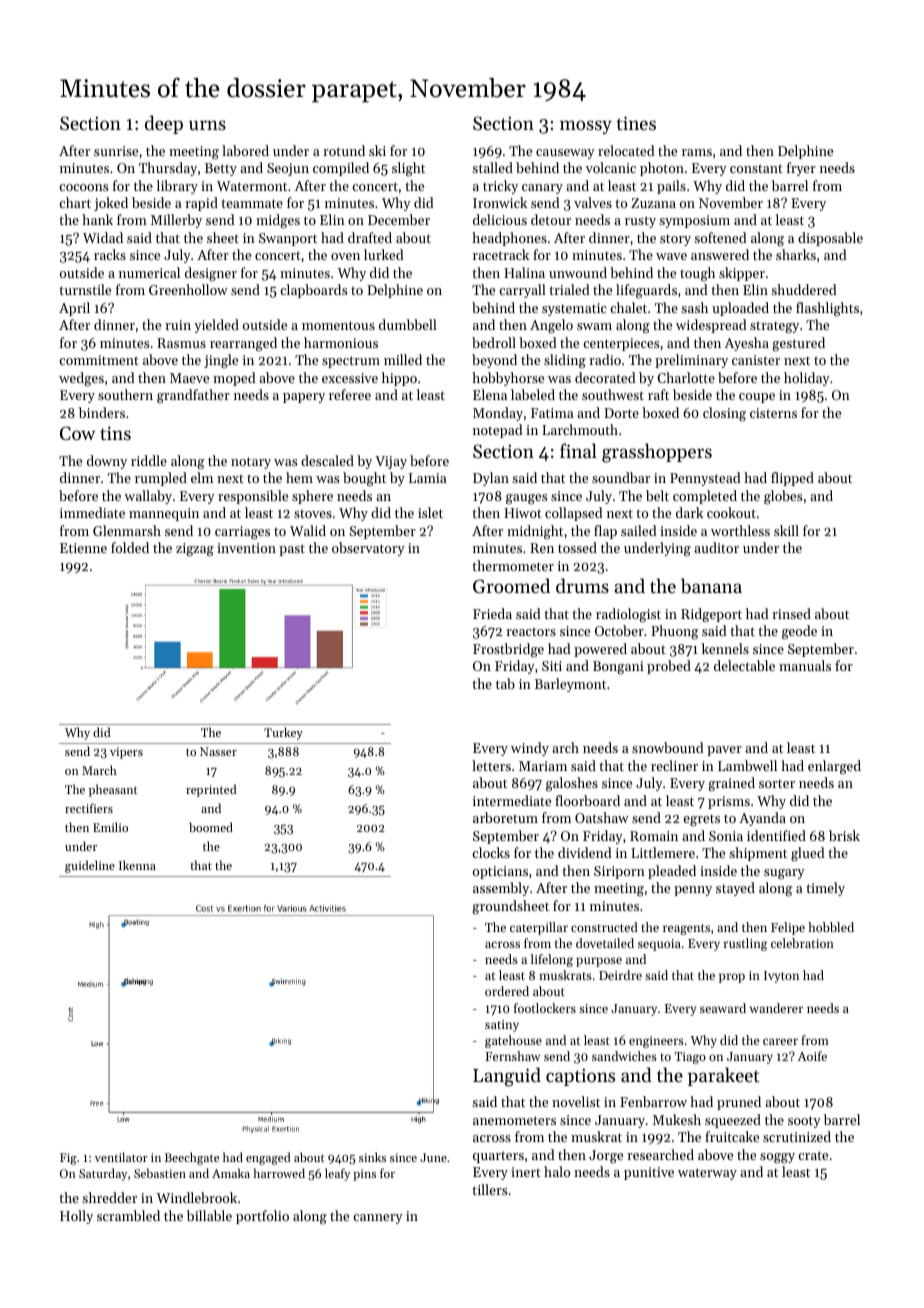 This screenshot has width=924, height=1308. What do you see at coordinates (586, 127) in the screenshot?
I see `mossy` at bounding box center [586, 127].
